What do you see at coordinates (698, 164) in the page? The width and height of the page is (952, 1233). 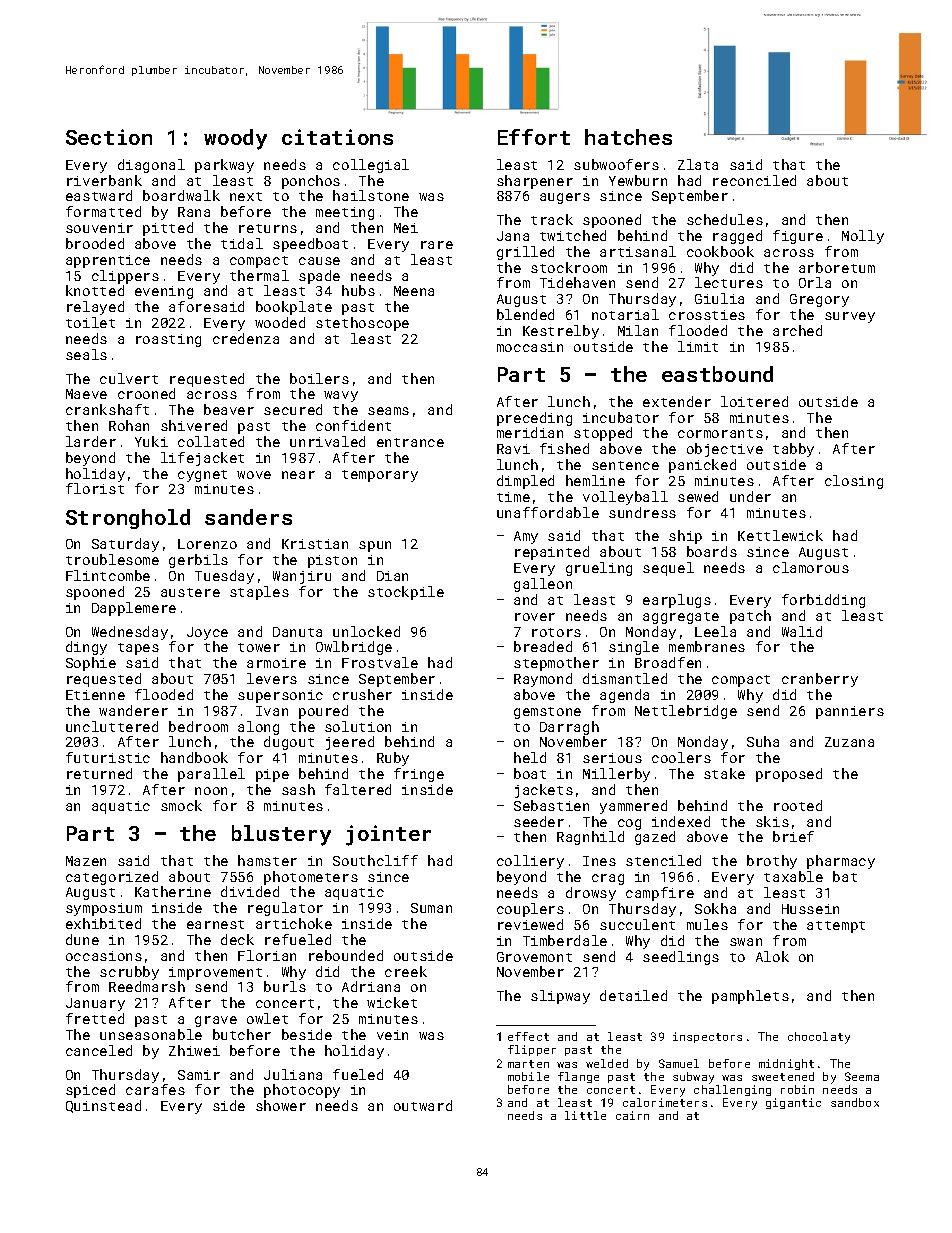 I see `Zlata` at bounding box center [698, 164].
